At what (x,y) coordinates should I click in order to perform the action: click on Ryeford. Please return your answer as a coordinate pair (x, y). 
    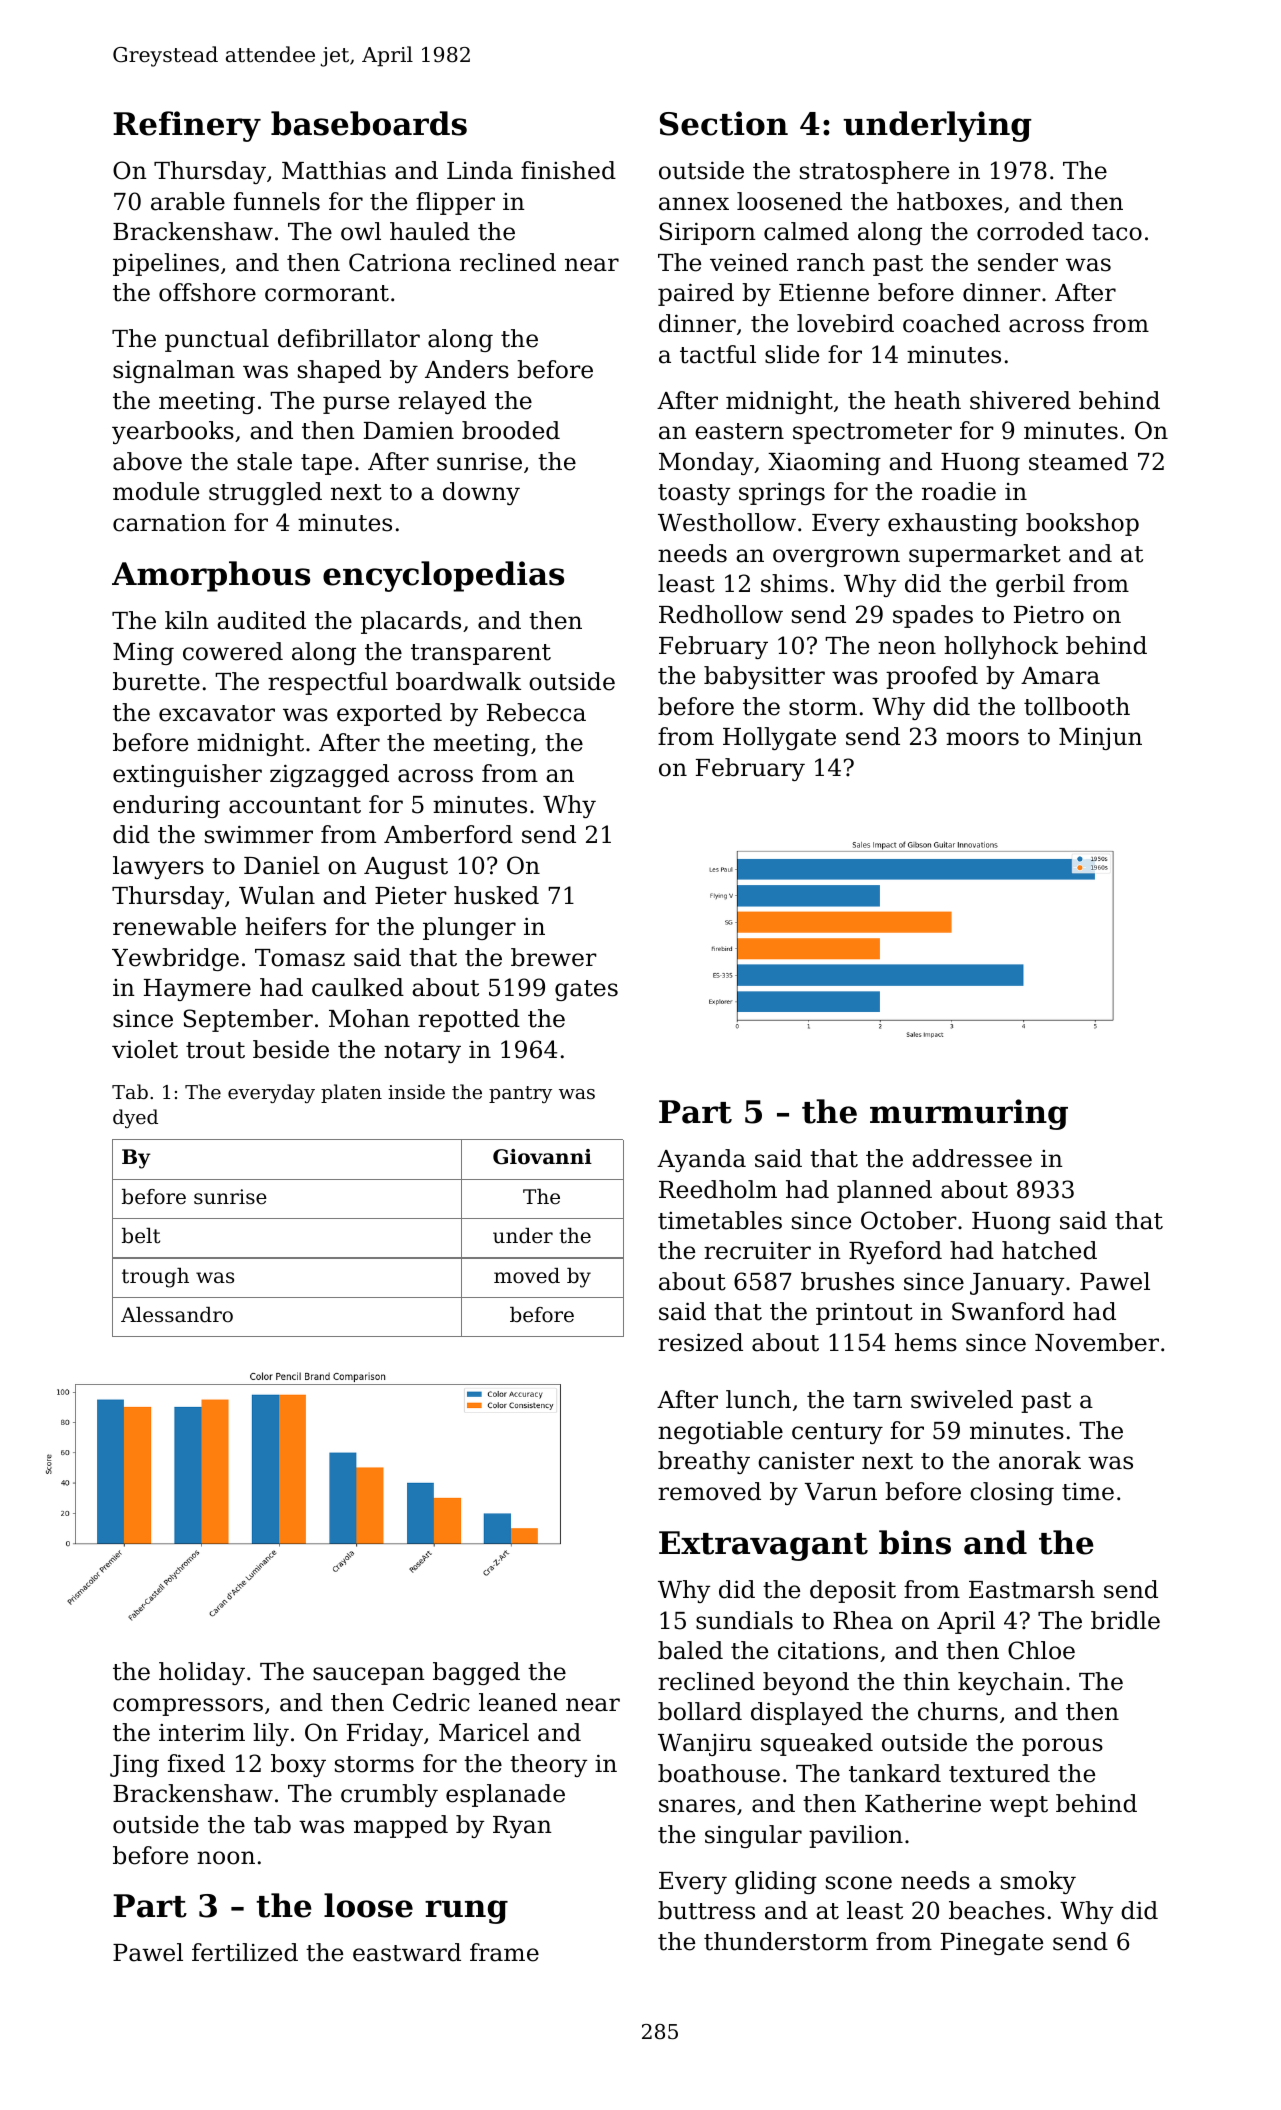
    Looking at the image, I should click on (895, 1252).
